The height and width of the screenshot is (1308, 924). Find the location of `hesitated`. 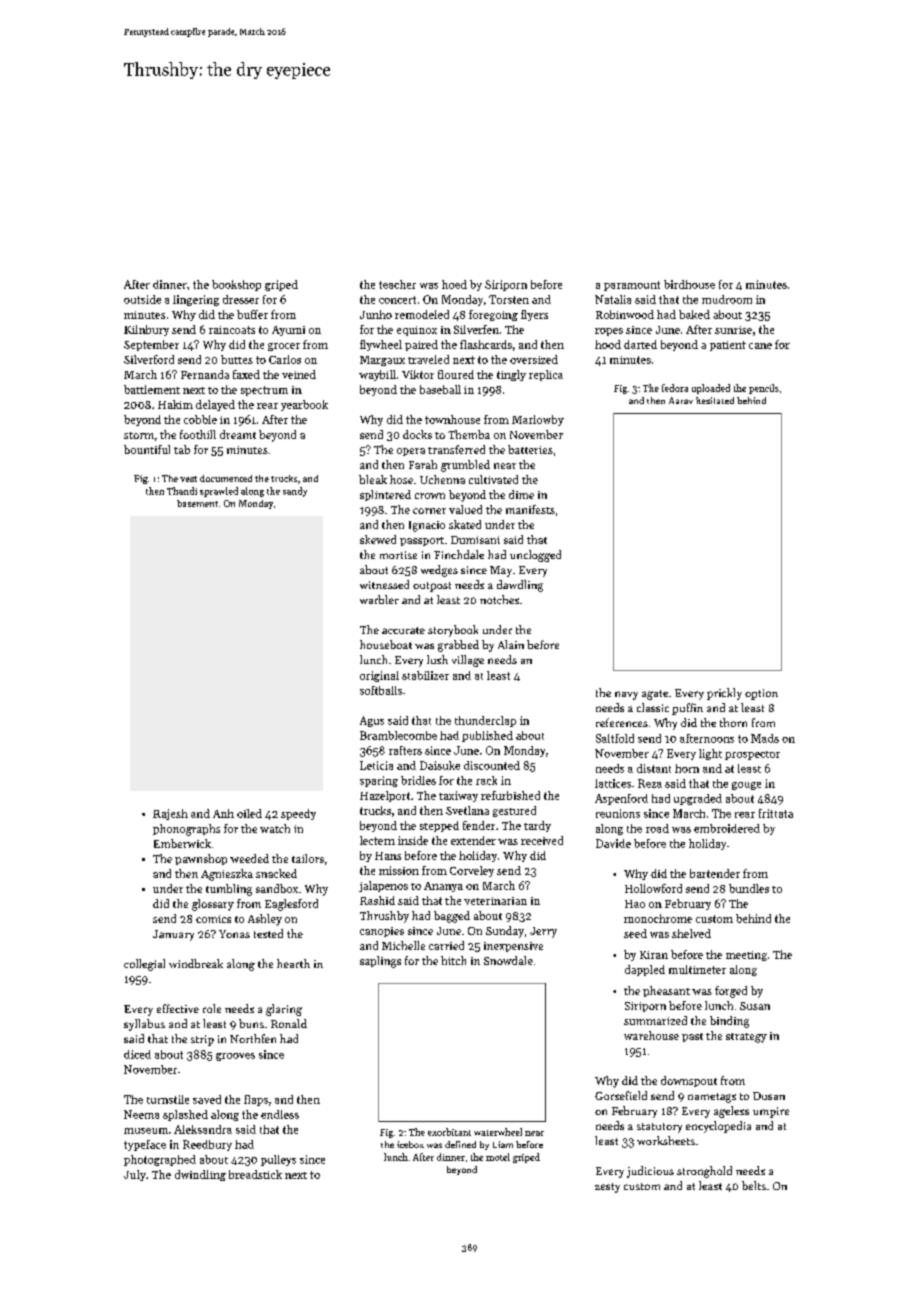

hesitated is located at coordinates (715, 400).
